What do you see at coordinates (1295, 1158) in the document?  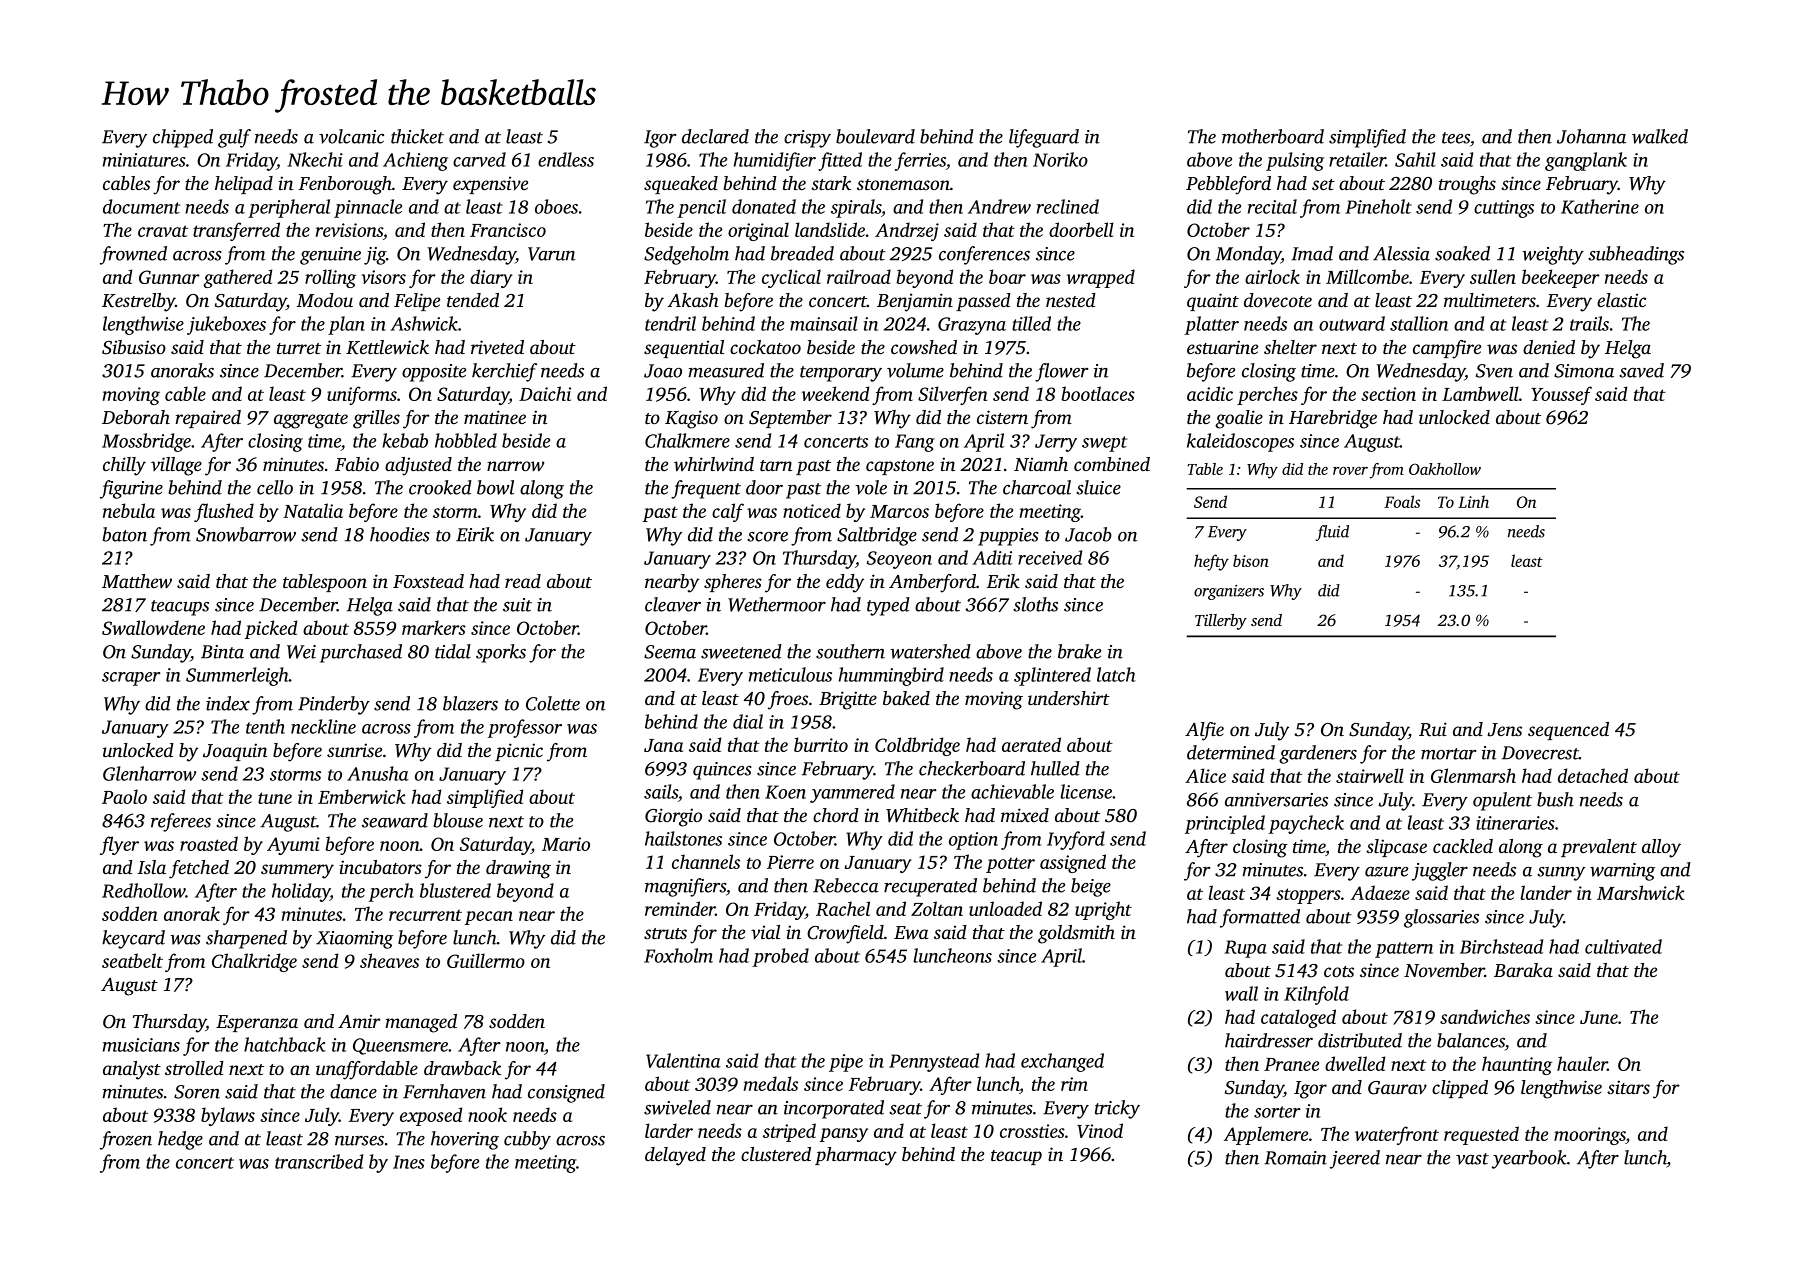 I see `Romain` at bounding box center [1295, 1158].
